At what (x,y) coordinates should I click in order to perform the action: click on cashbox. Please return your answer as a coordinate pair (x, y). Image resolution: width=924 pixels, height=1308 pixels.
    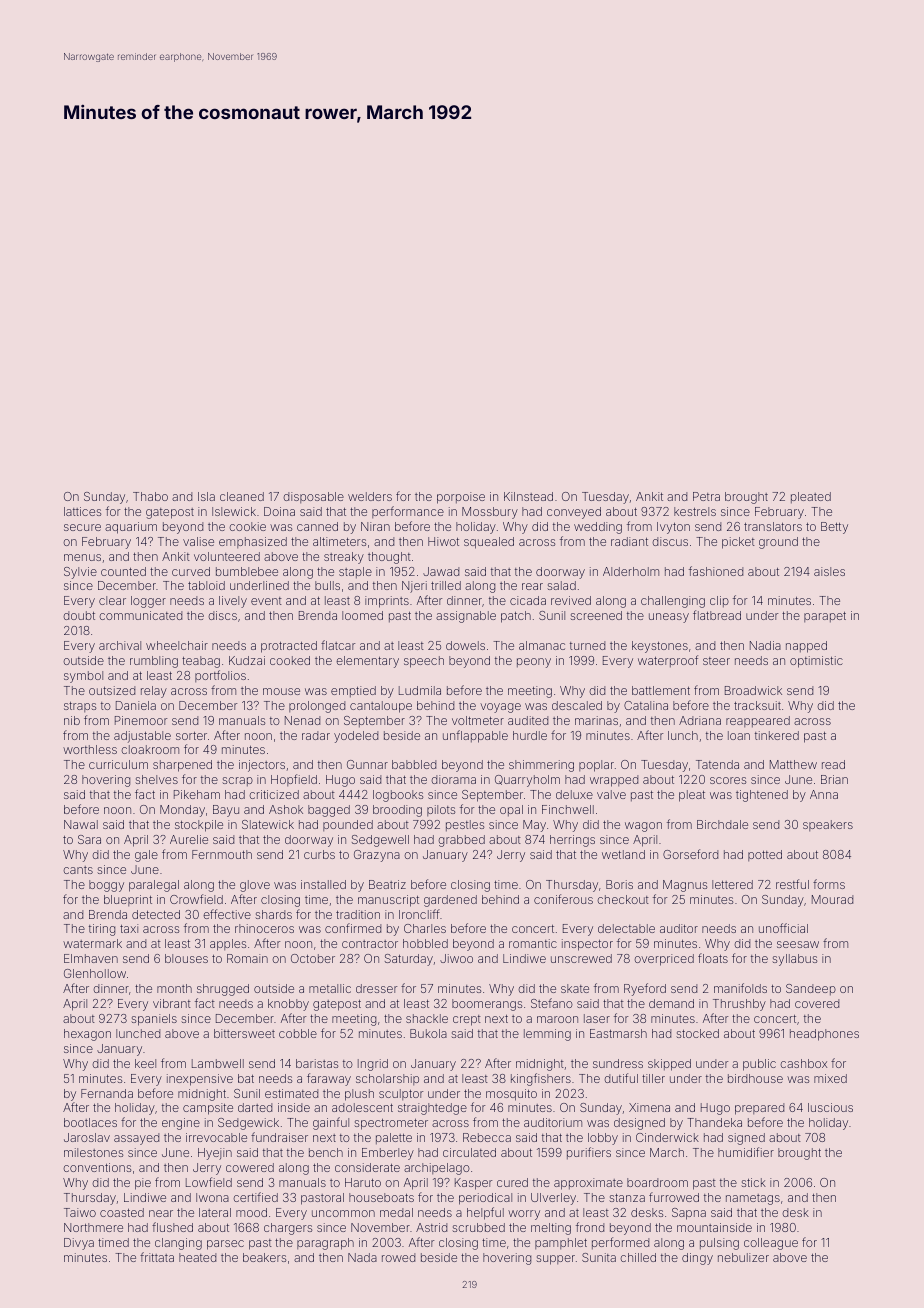
    Looking at the image, I should click on (803, 1063).
